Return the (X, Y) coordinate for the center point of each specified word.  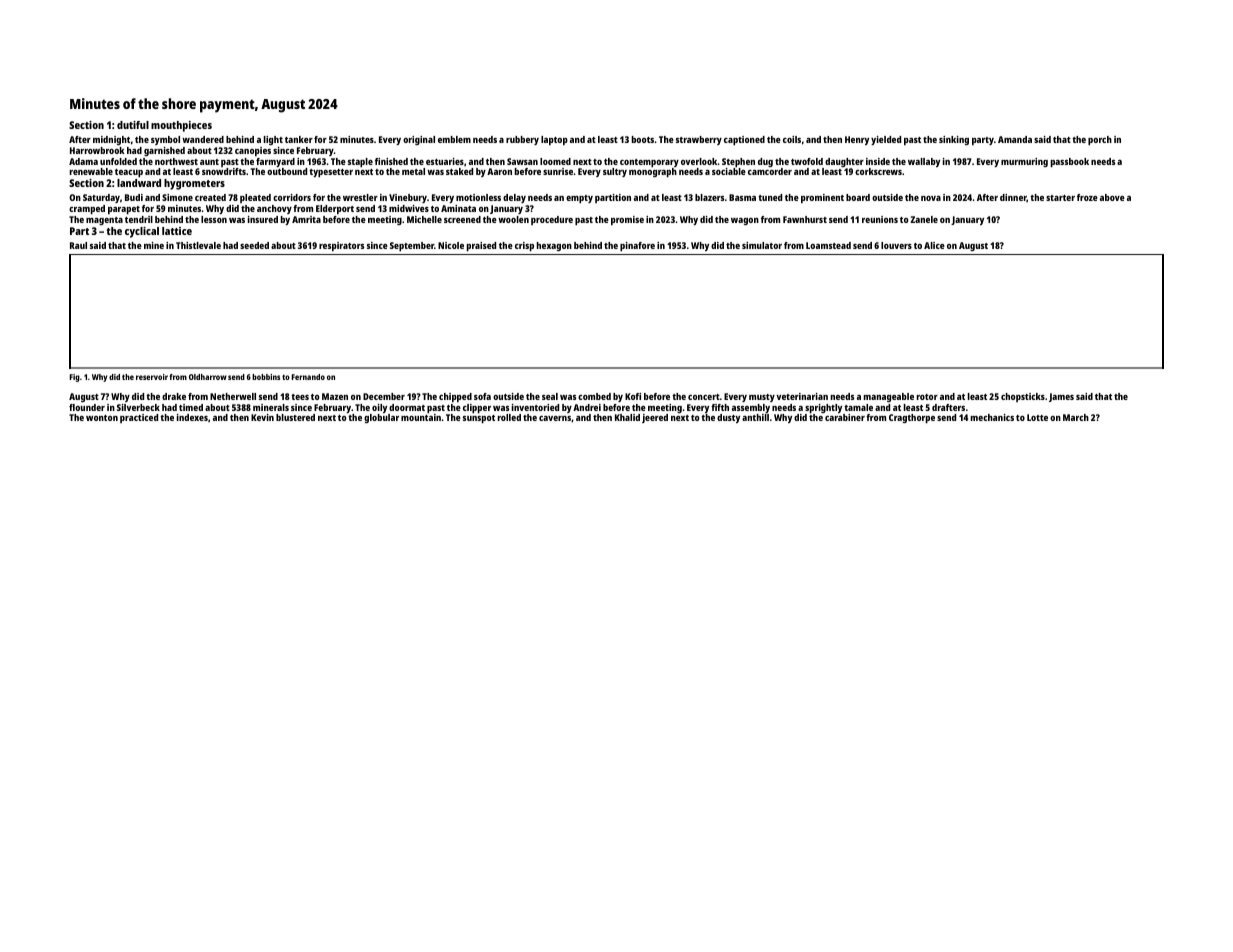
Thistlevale (198, 245)
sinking (954, 140)
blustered (295, 417)
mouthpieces (181, 126)
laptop (554, 140)
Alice (934, 245)
